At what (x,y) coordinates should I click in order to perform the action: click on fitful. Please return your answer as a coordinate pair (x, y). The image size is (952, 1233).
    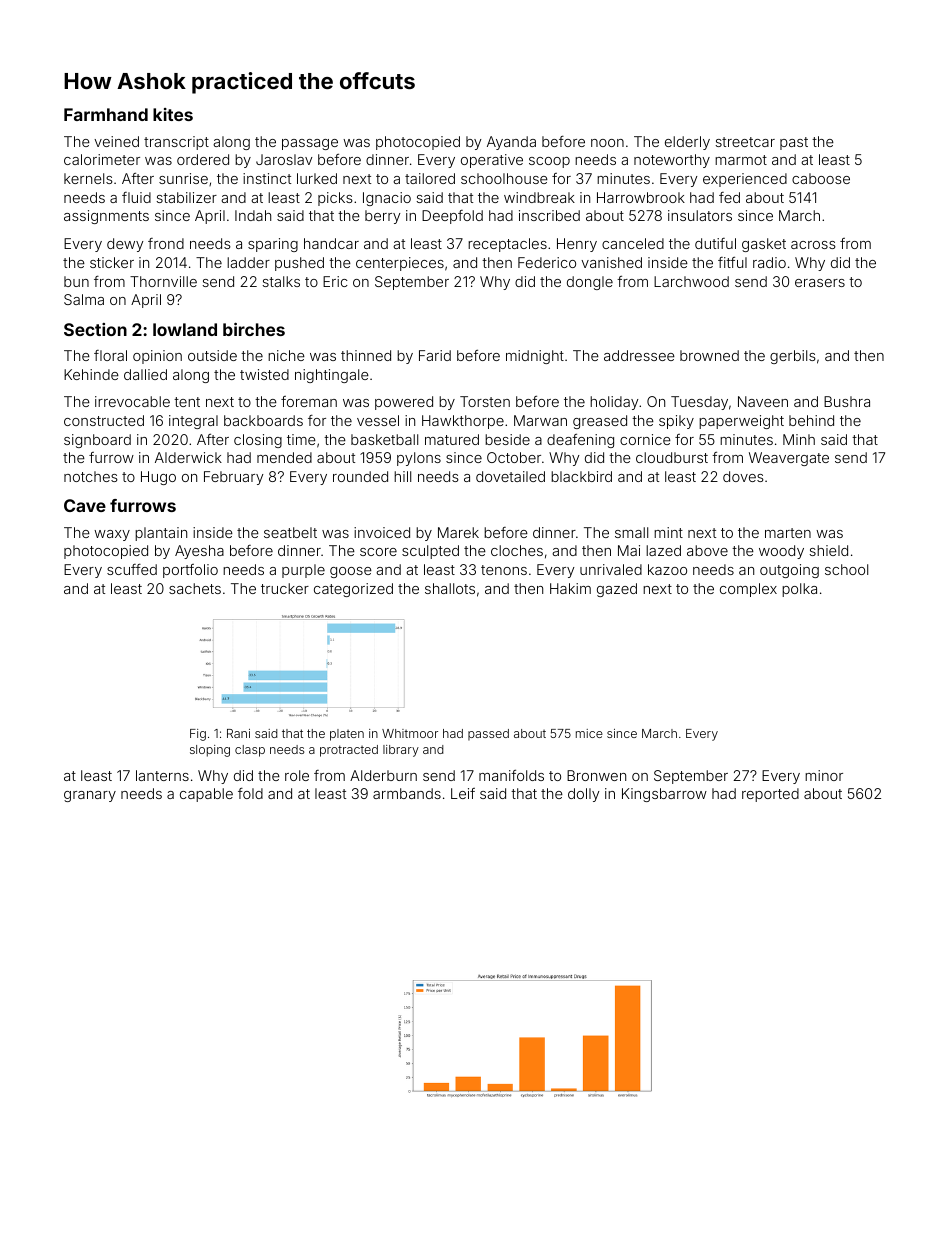
    Looking at the image, I should click on (732, 262).
